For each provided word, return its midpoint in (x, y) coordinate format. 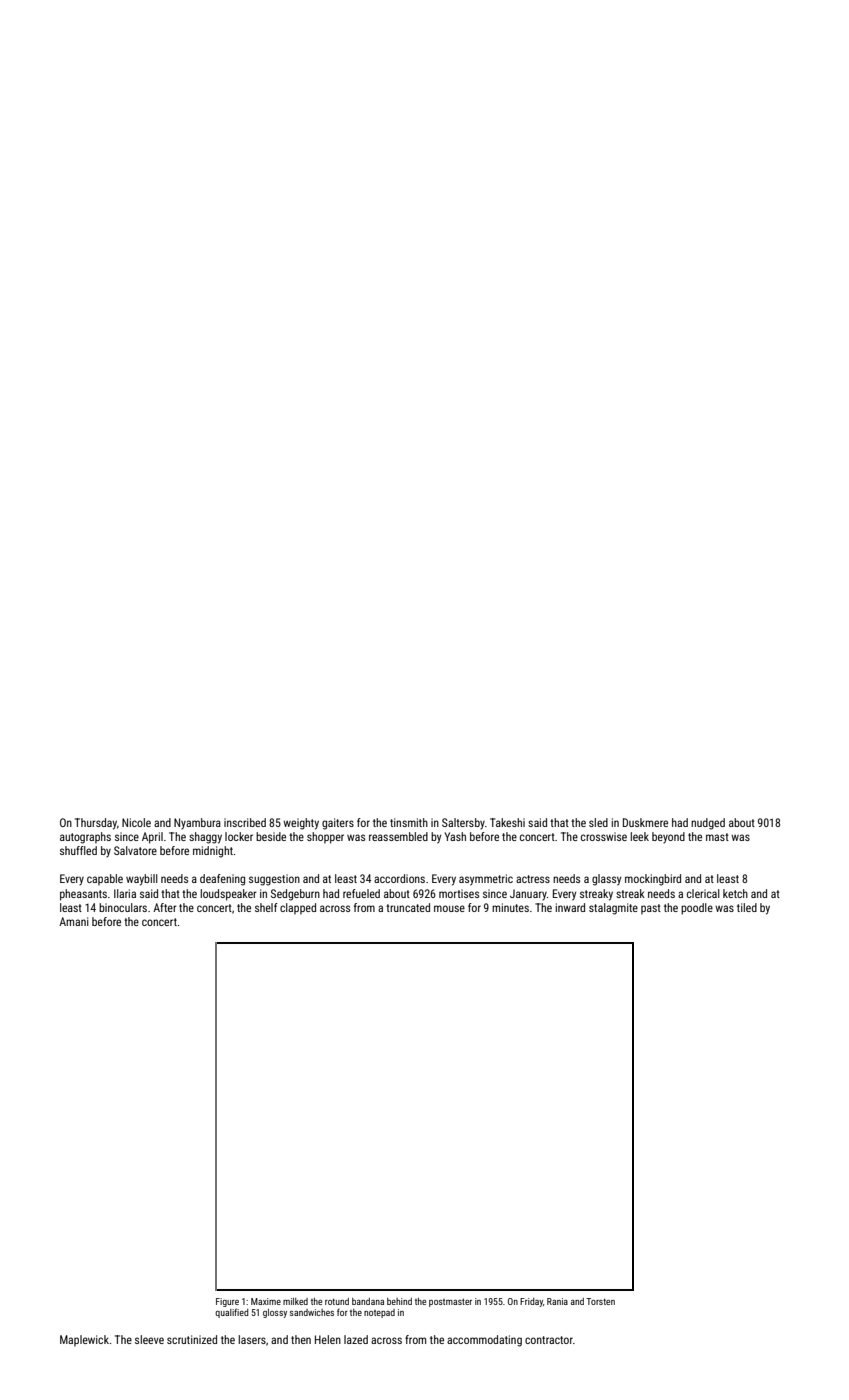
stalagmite (613, 909)
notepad (379, 1313)
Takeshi (507, 822)
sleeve (149, 1339)
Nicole (136, 822)
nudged (708, 824)
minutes (510, 907)
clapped (298, 908)
